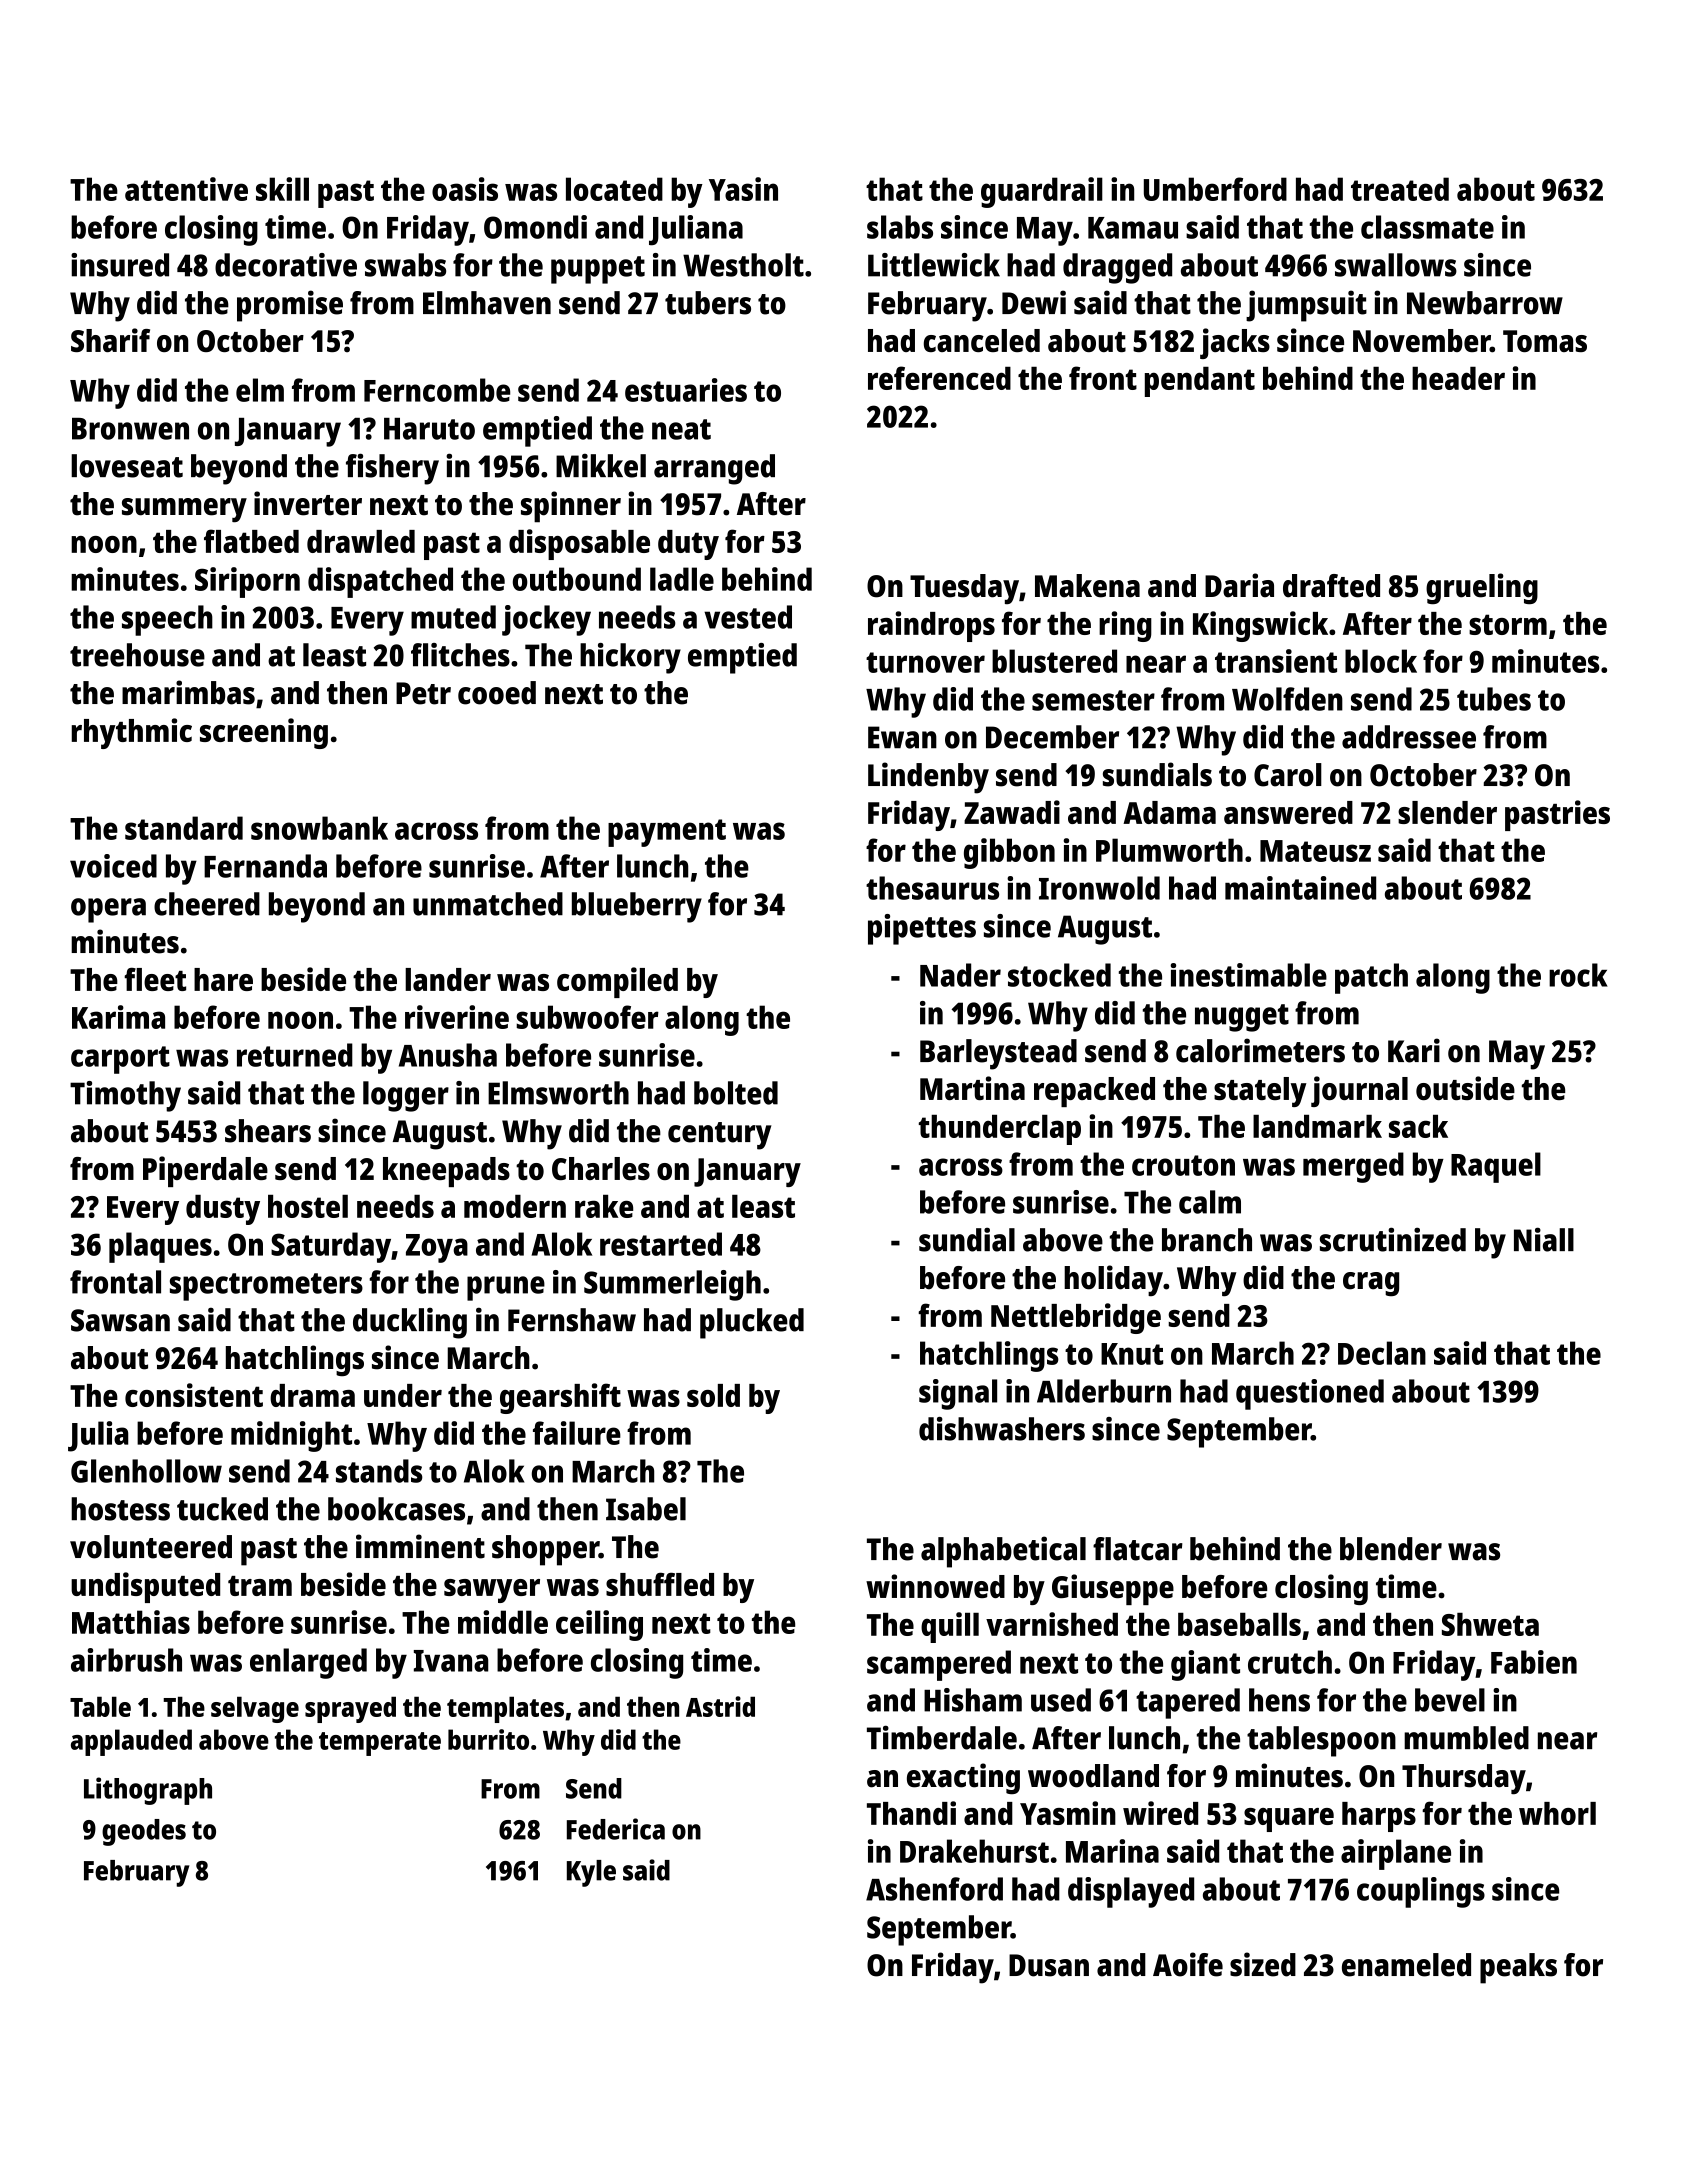 The height and width of the screenshot is (2178, 1683). What do you see at coordinates (405, 265) in the screenshot?
I see `swabs` at bounding box center [405, 265].
